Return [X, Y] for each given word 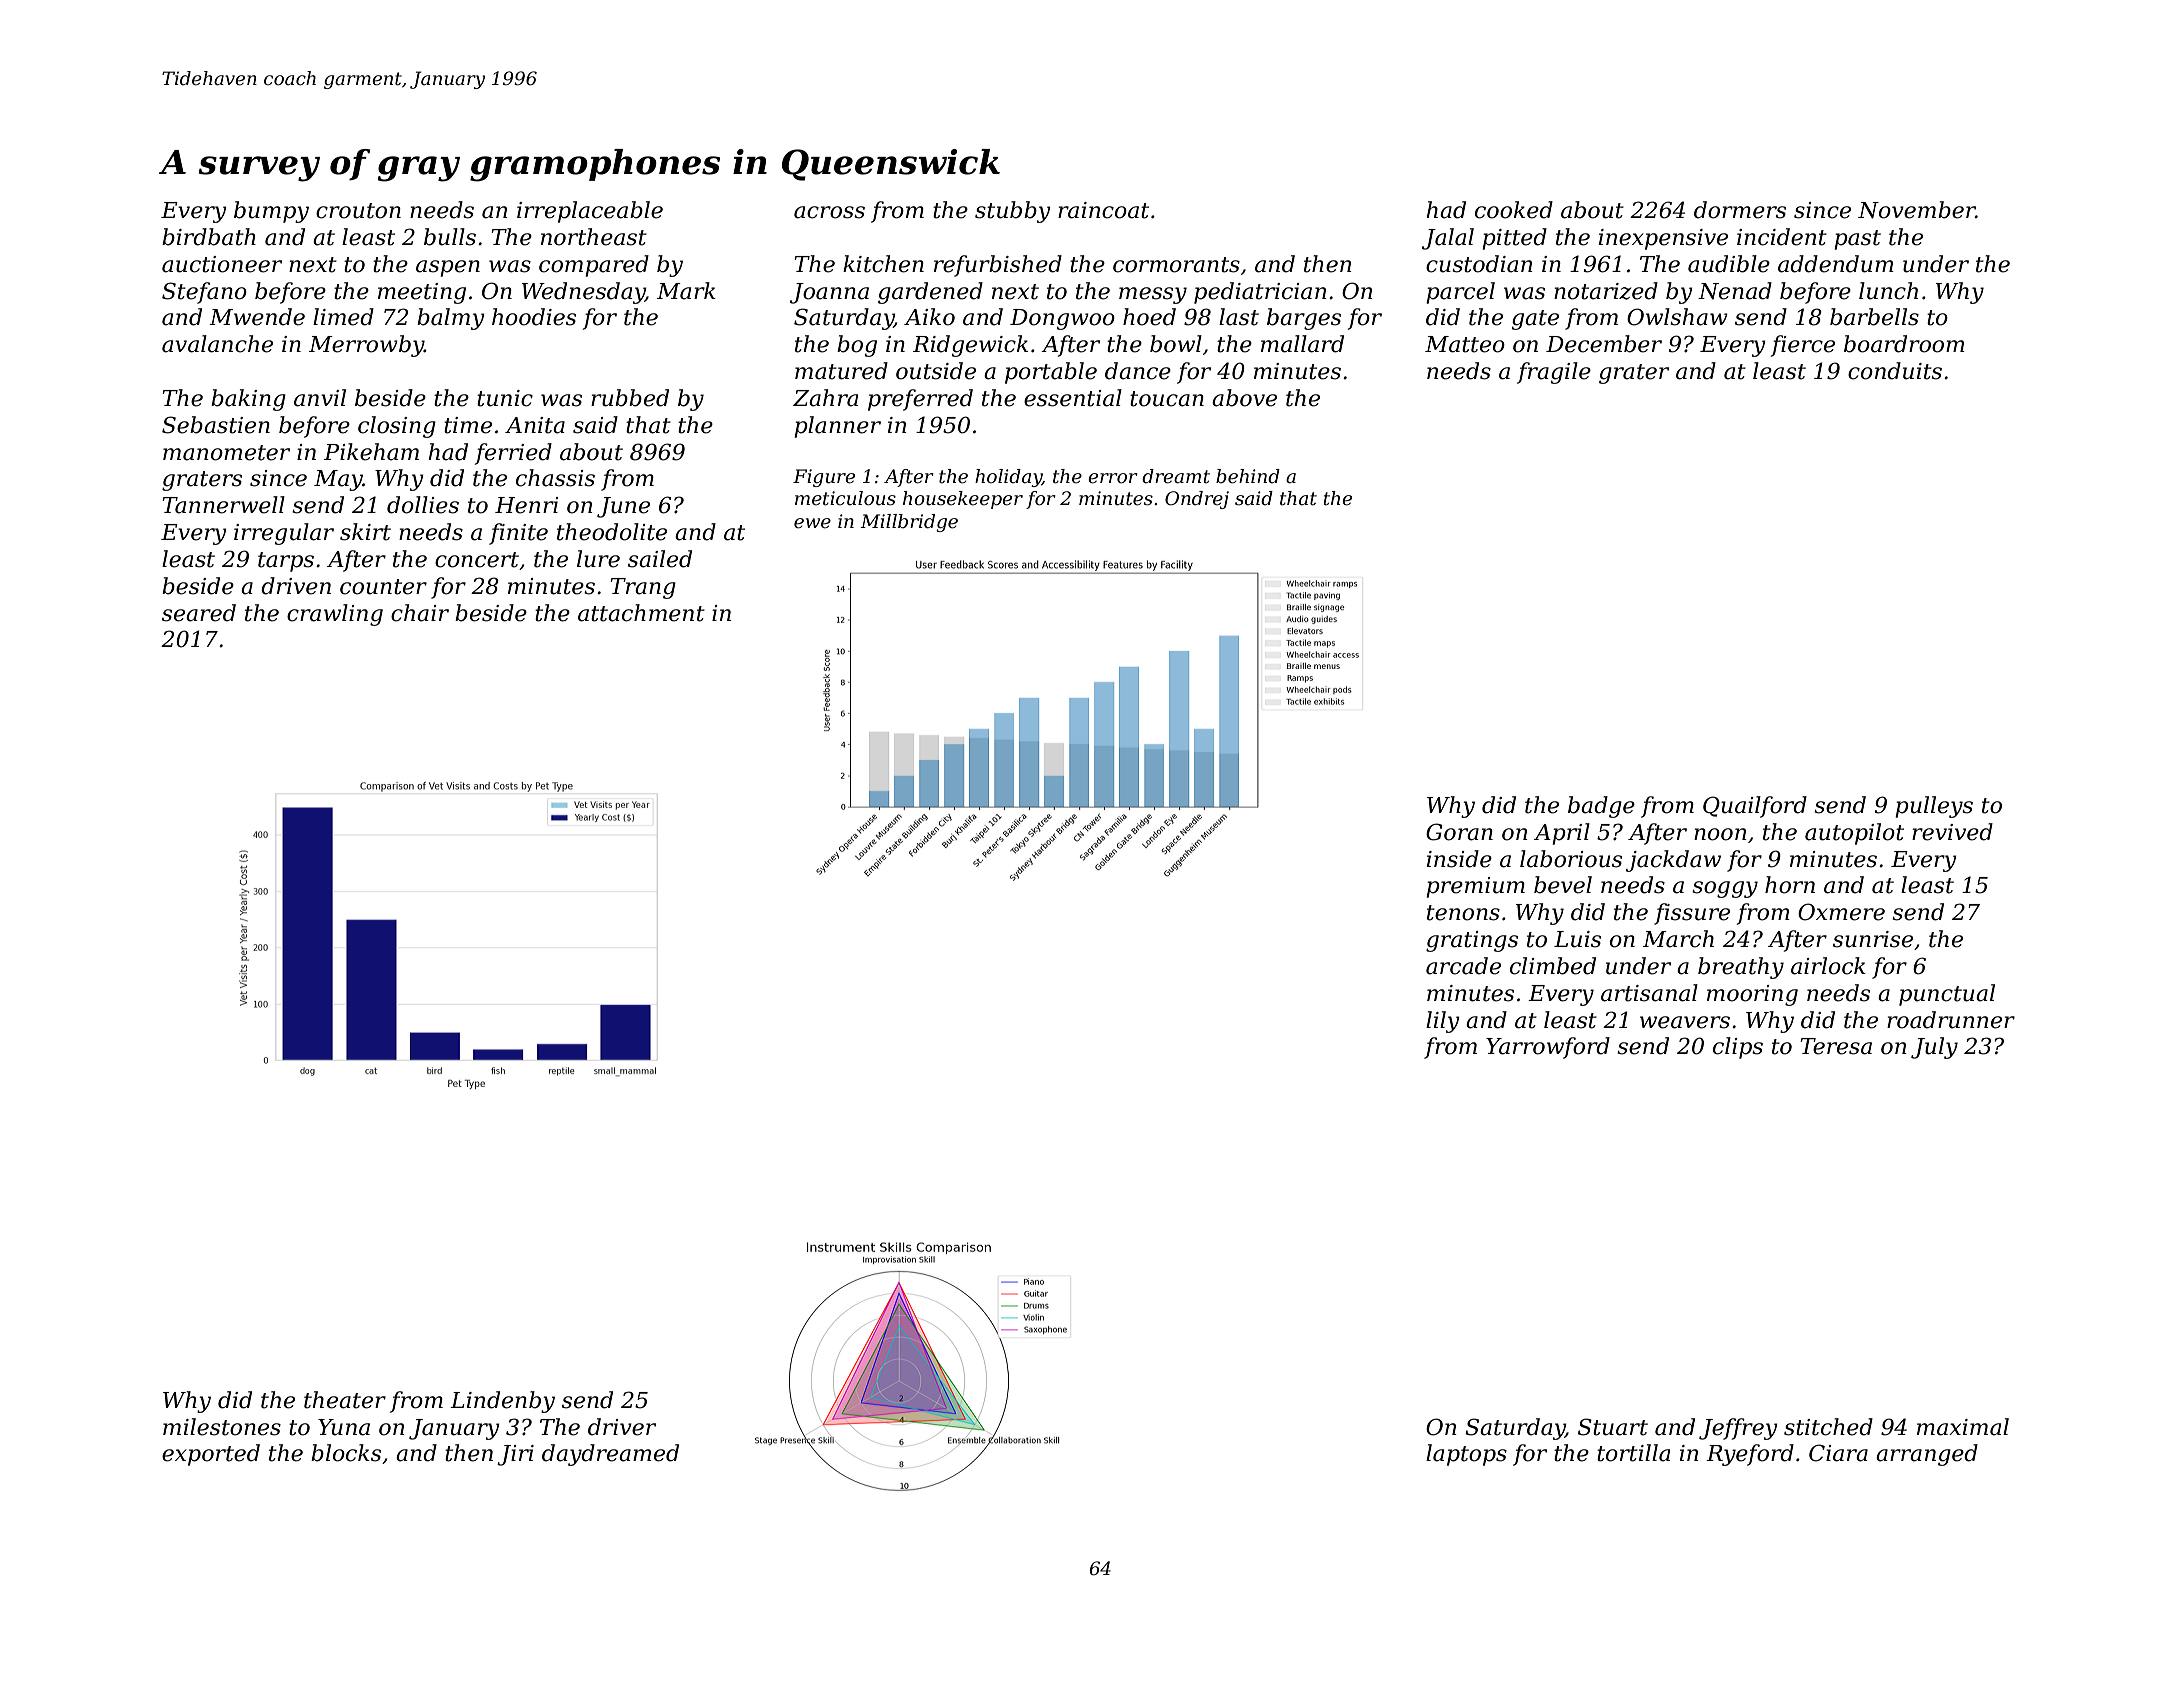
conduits [1895, 371]
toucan [1167, 399]
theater [345, 1400]
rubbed [630, 398]
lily [1443, 1022]
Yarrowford [1548, 1048]
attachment [641, 613]
